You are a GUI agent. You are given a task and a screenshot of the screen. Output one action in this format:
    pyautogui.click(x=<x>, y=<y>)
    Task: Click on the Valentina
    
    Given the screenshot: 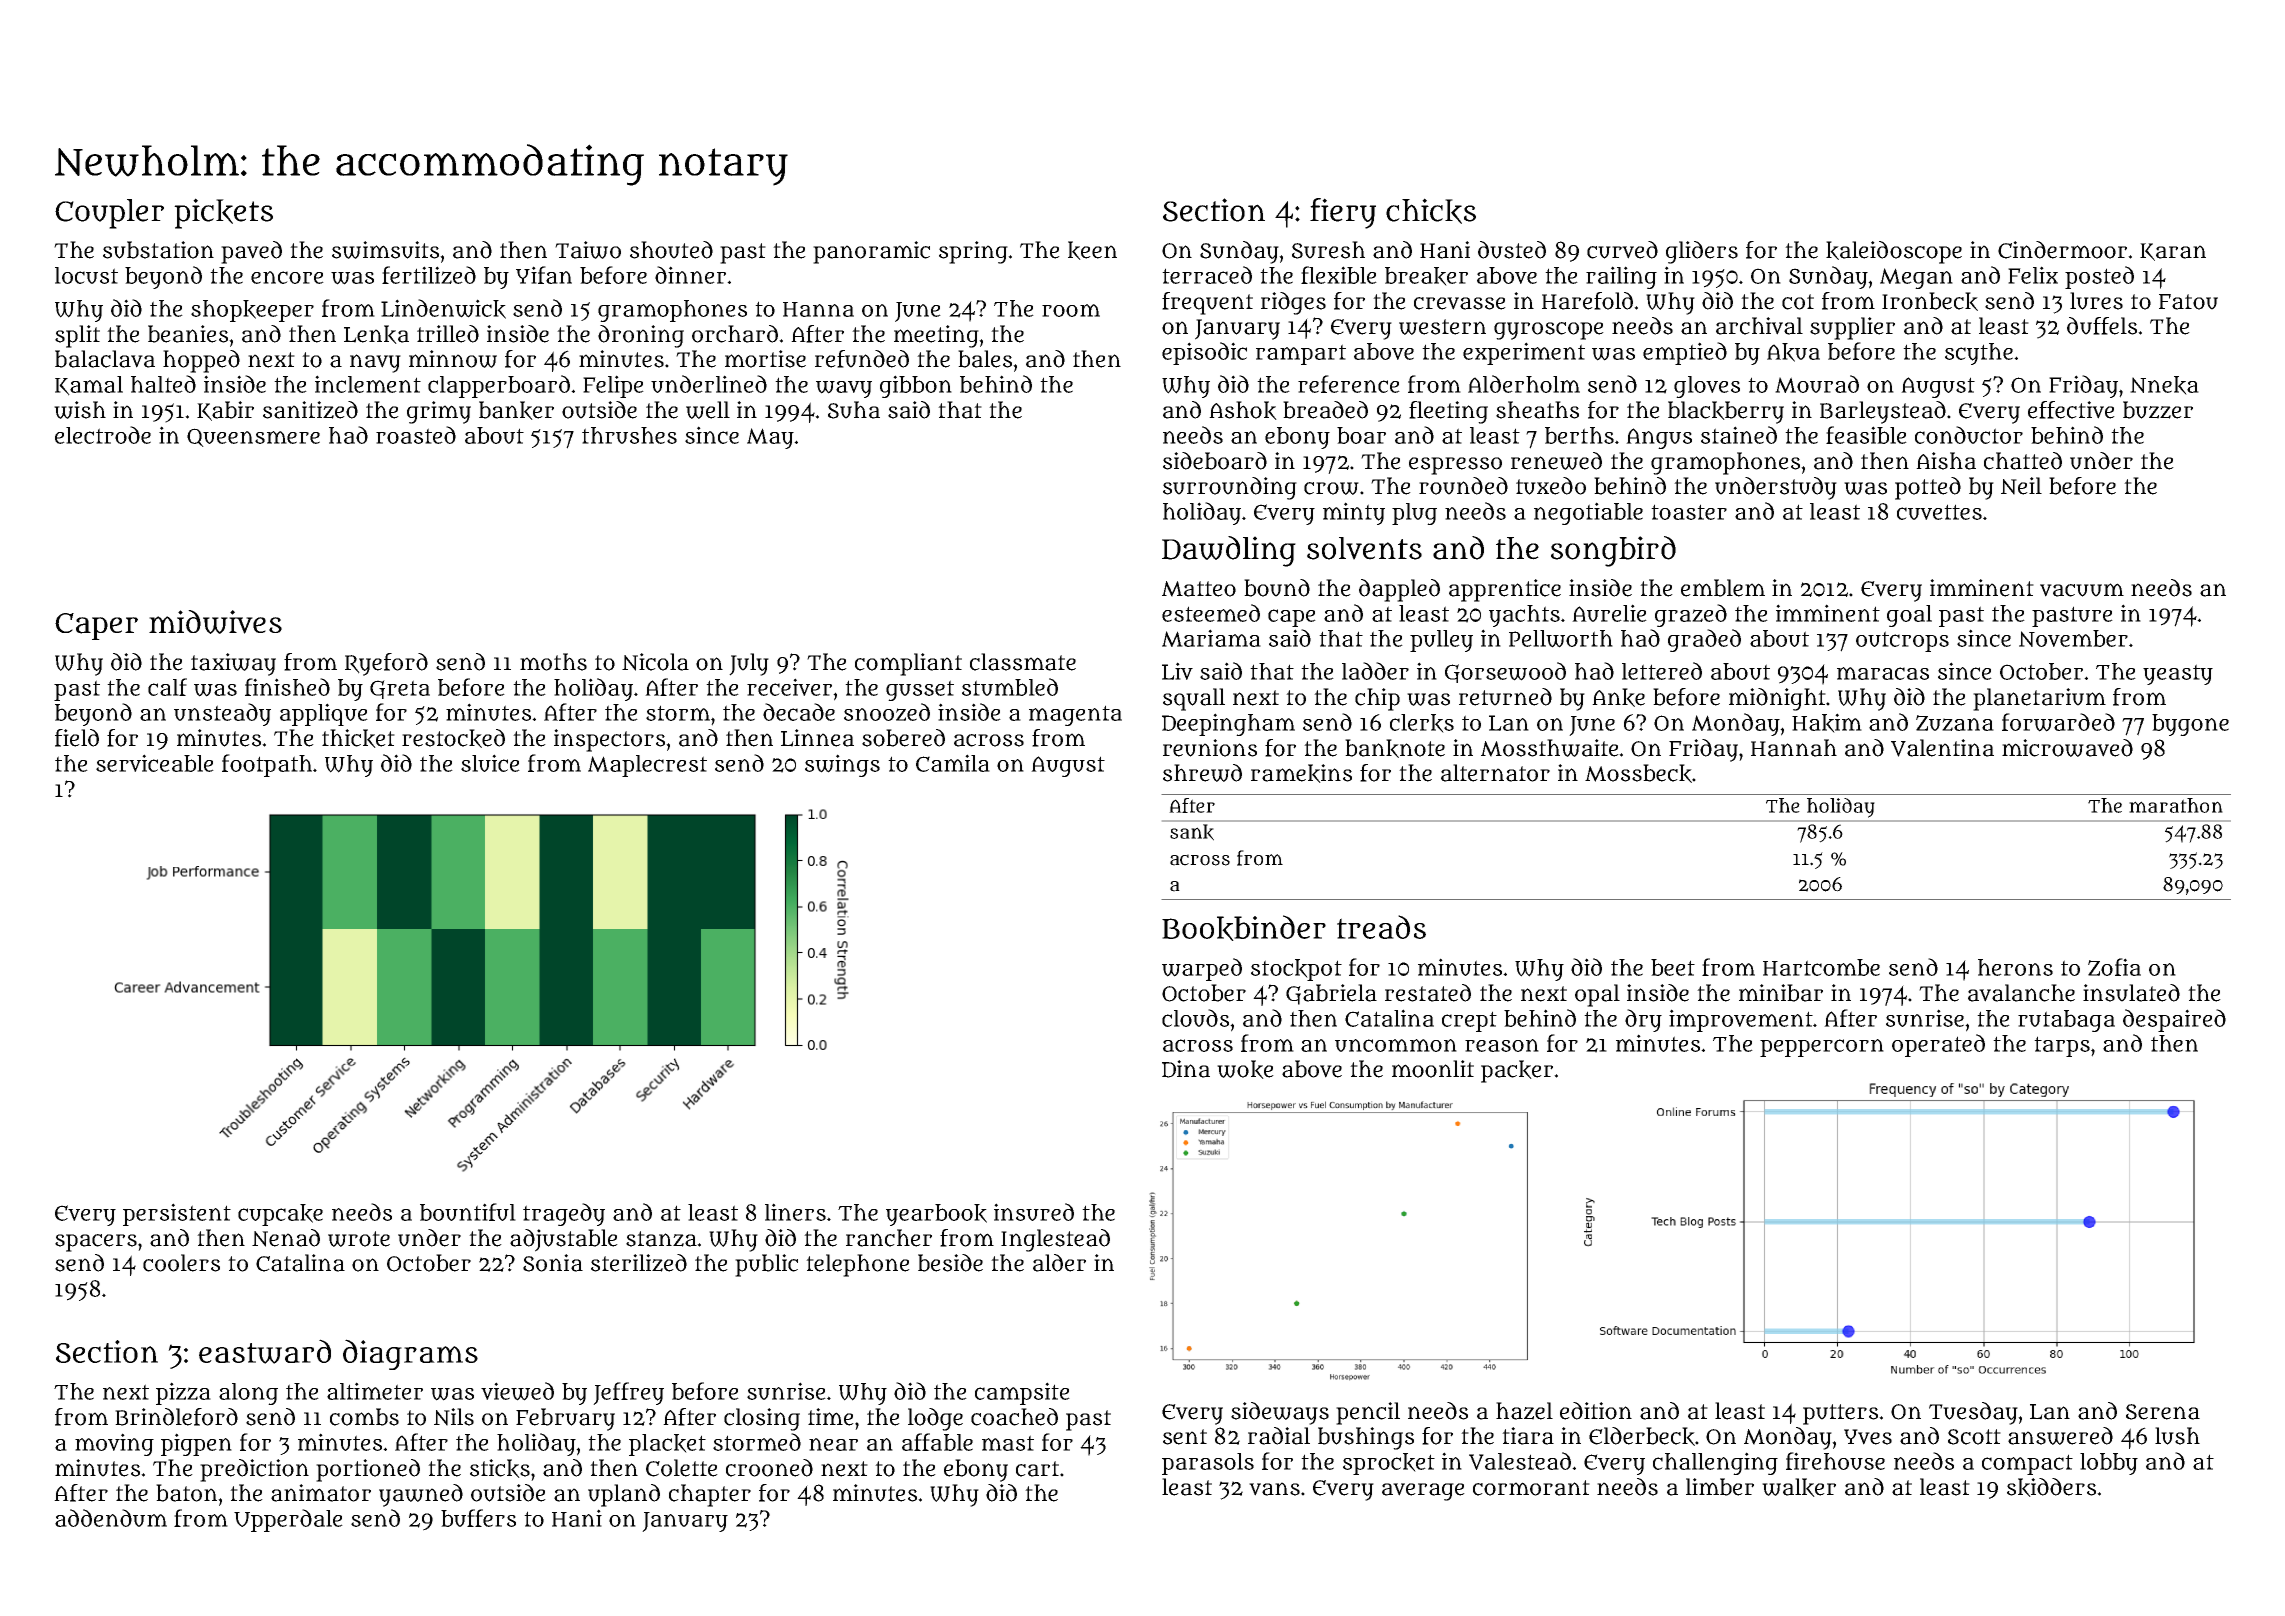 What is the action you would take?
    pyautogui.click(x=1942, y=748)
